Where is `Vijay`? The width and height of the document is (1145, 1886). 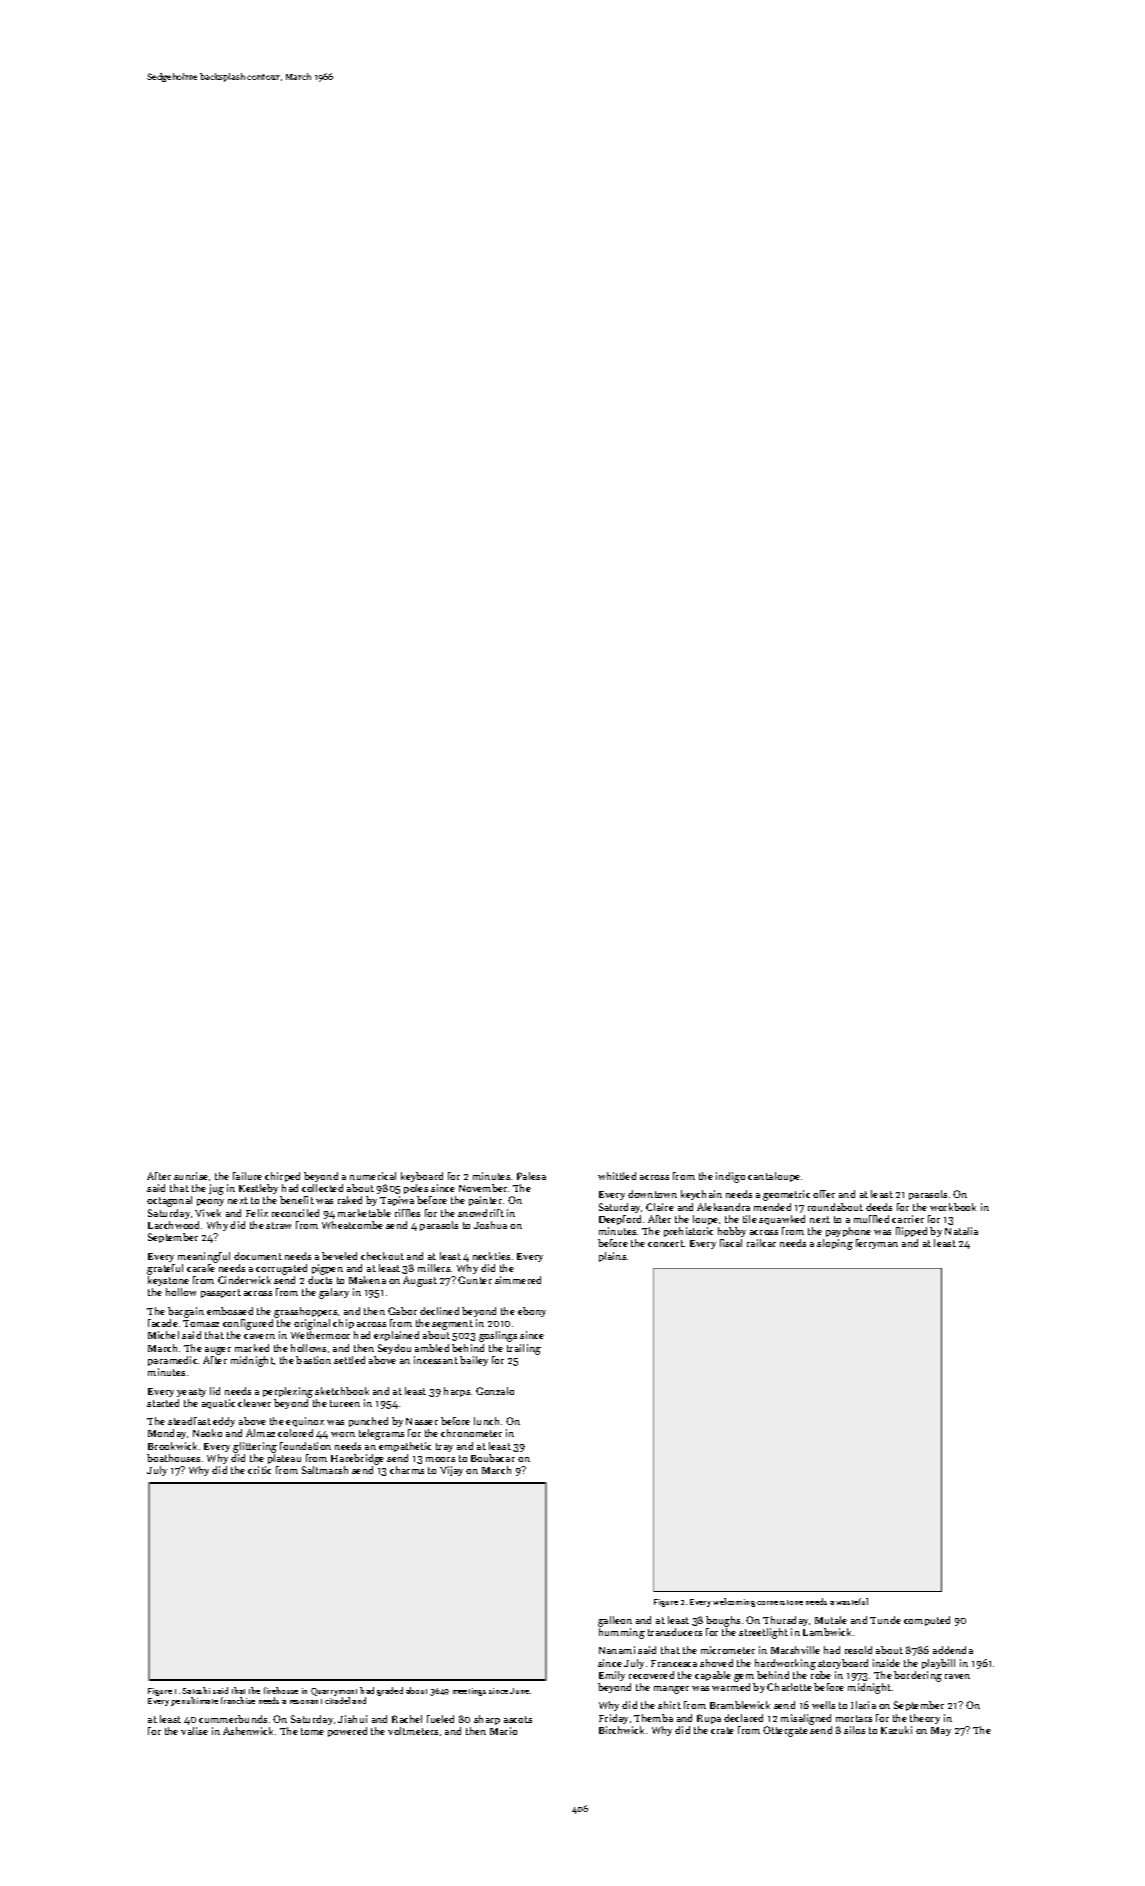 Vijay is located at coordinates (451, 1471).
